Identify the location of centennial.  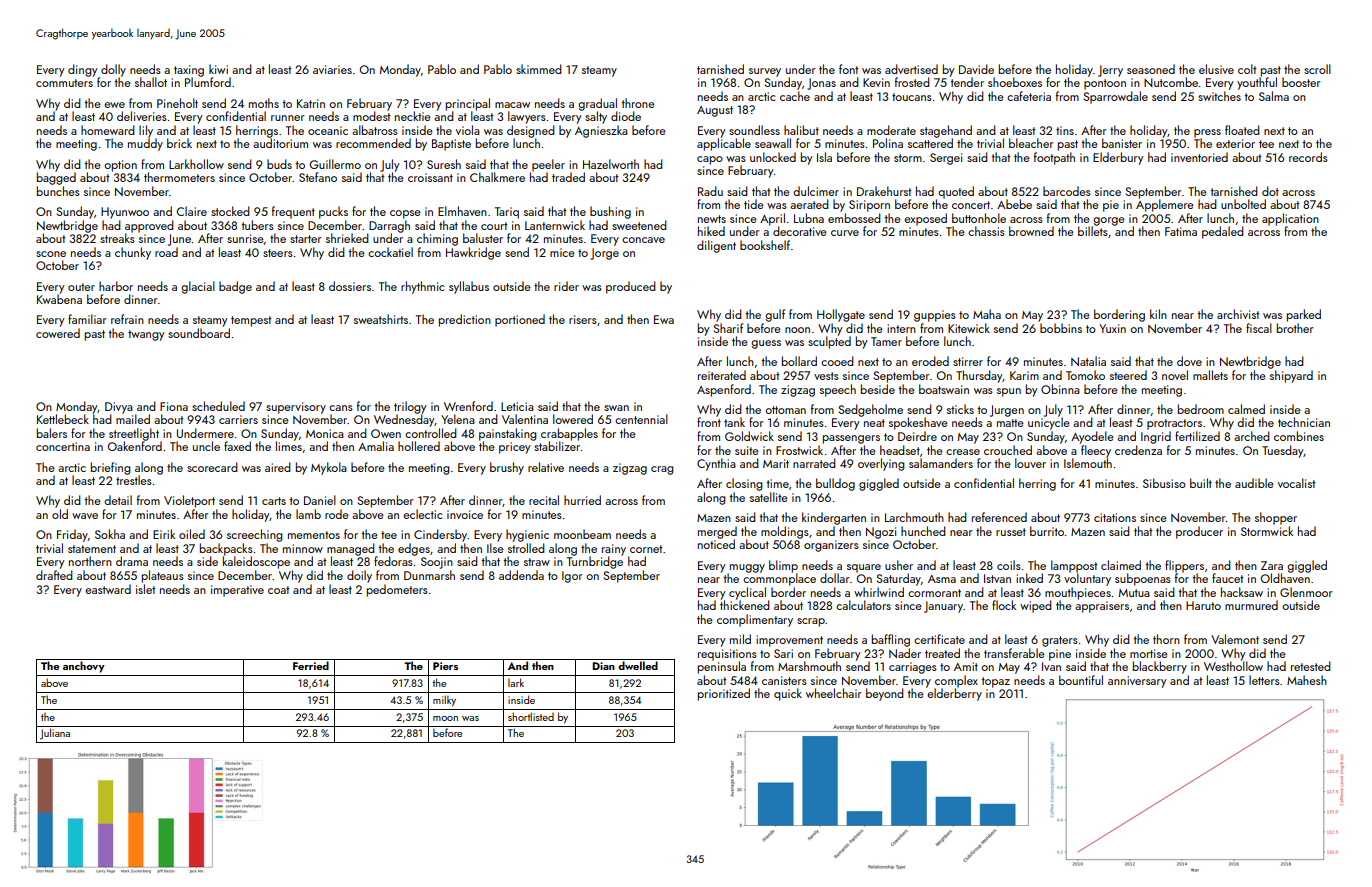
(641, 419).
